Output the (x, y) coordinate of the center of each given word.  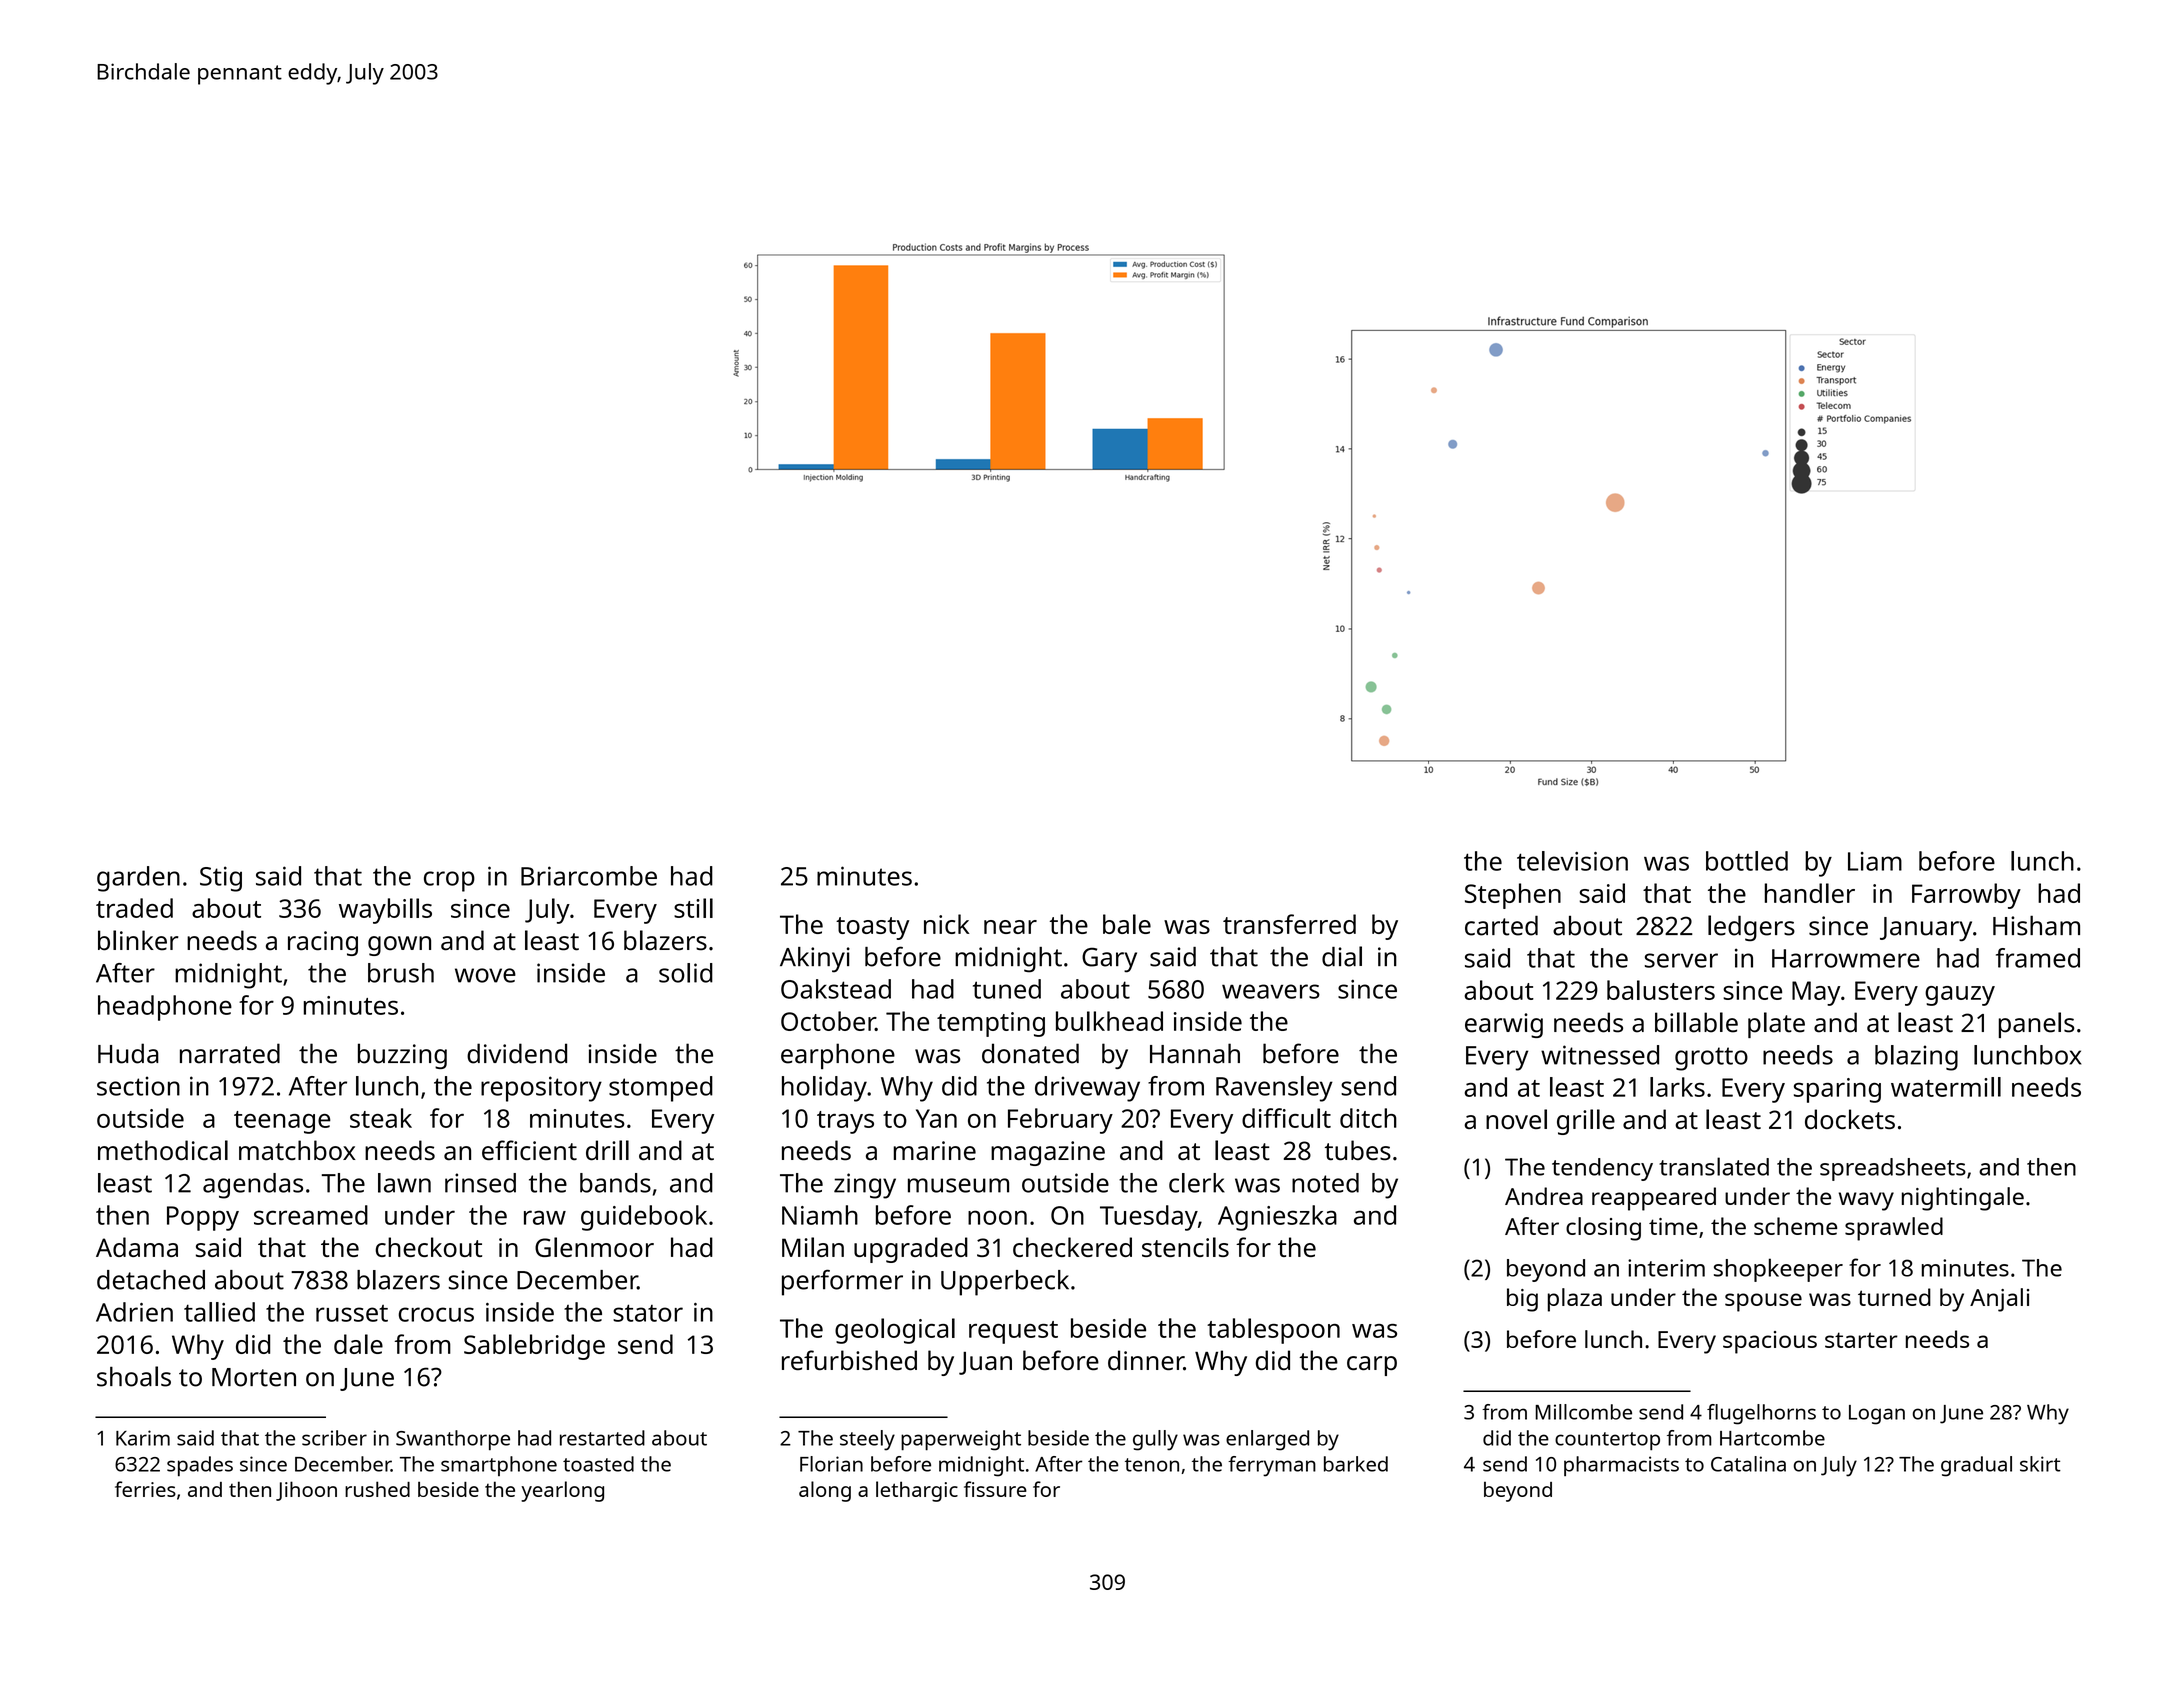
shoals (134, 1376)
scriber (334, 1438)
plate (1776, 1025)
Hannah (1195, 1053)
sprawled (1894, 1229)
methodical (163, 1150)
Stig (221, 879)
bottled (1747, 861)
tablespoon (1273, 1331)
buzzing (402, 1056)
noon (997, 1217)
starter (1861, 1340)
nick (946, 924)
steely (867, 1440)
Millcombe (1583, 1412)
